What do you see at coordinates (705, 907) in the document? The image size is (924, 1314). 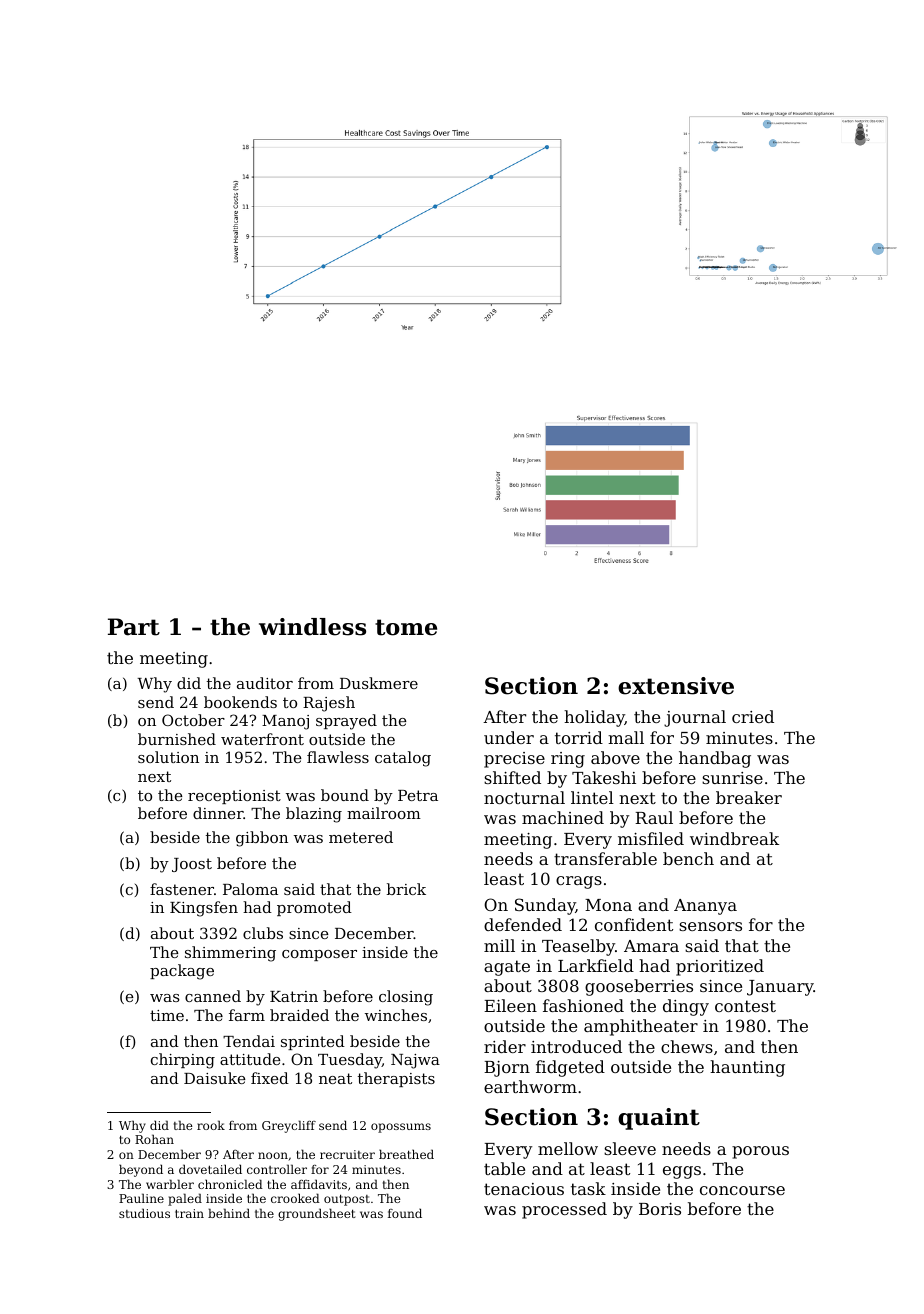 I see `Ananya` at bounding box center [705, 907].
